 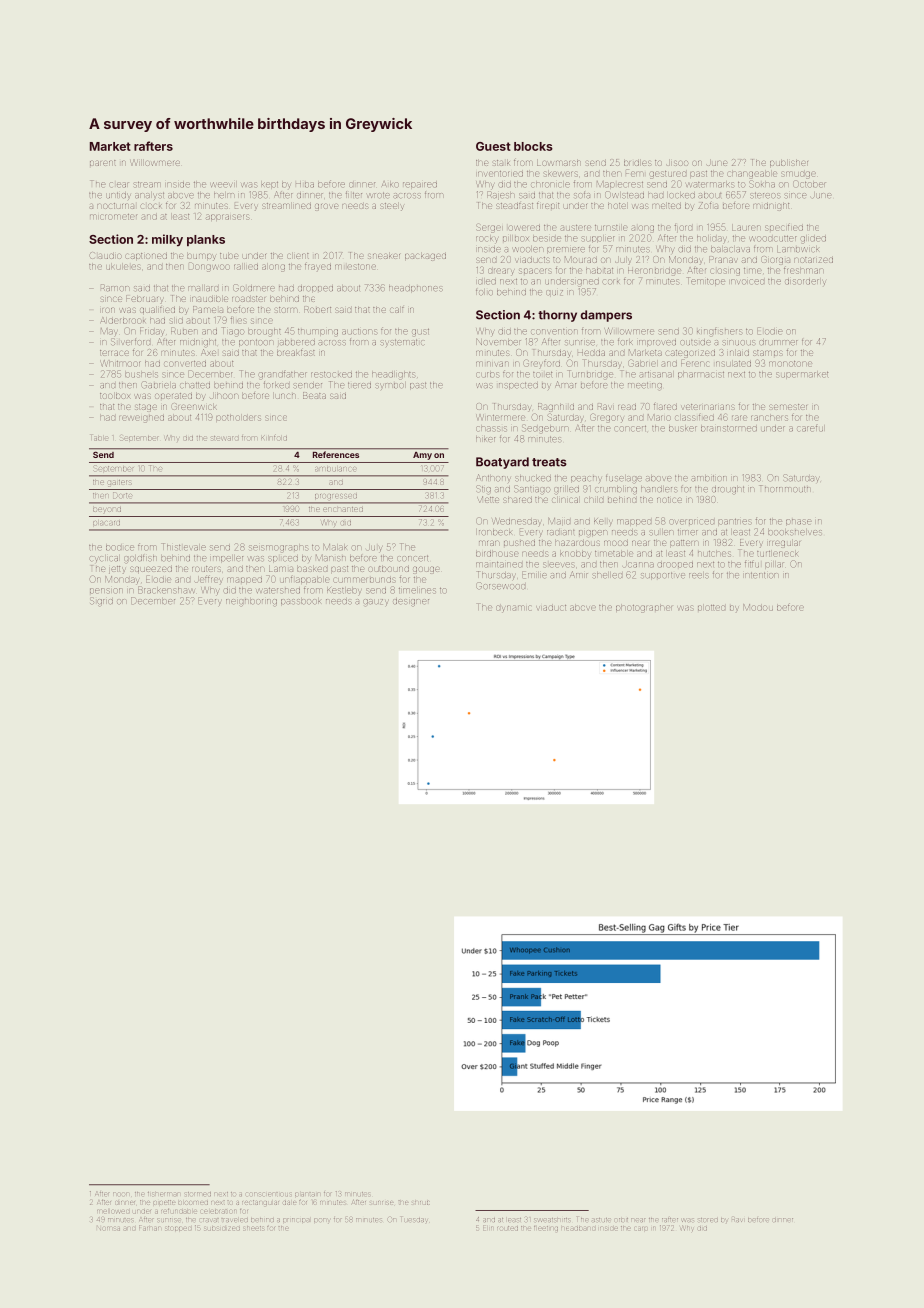 I want to click on blocks, so click(x=533, y=146).
